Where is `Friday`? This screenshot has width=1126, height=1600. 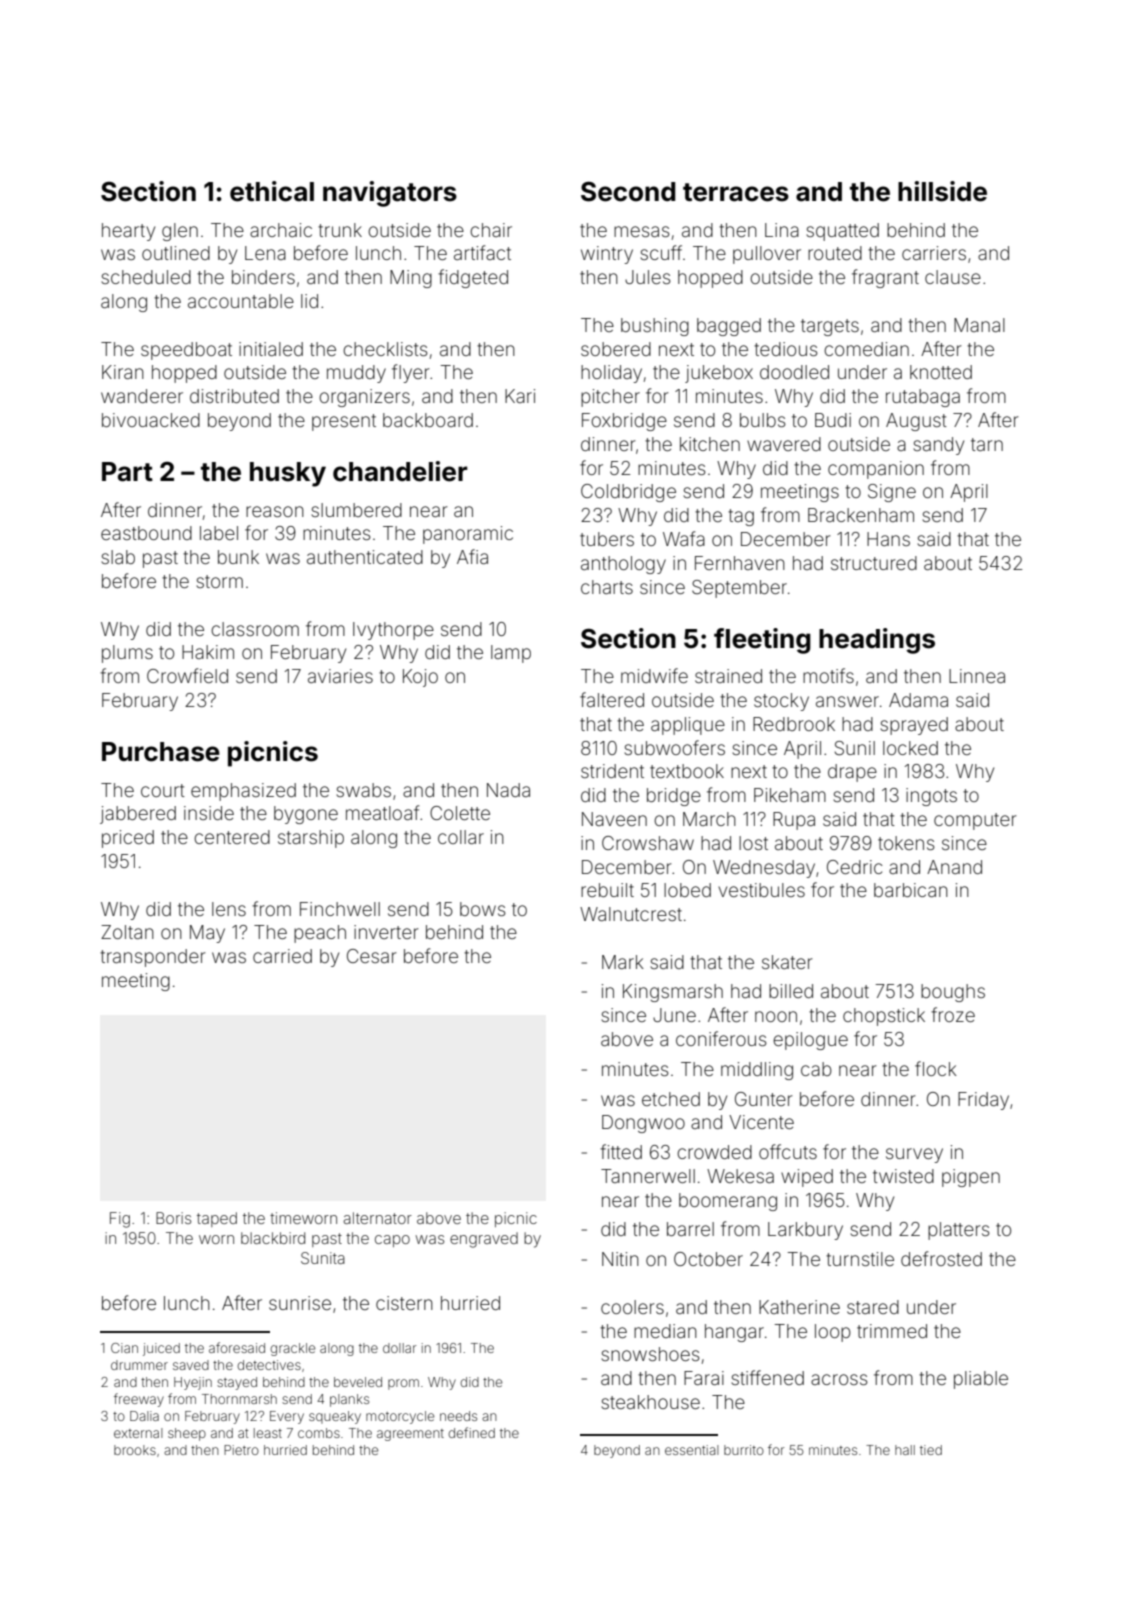
Friday is located at coordinates (983, 1101).
